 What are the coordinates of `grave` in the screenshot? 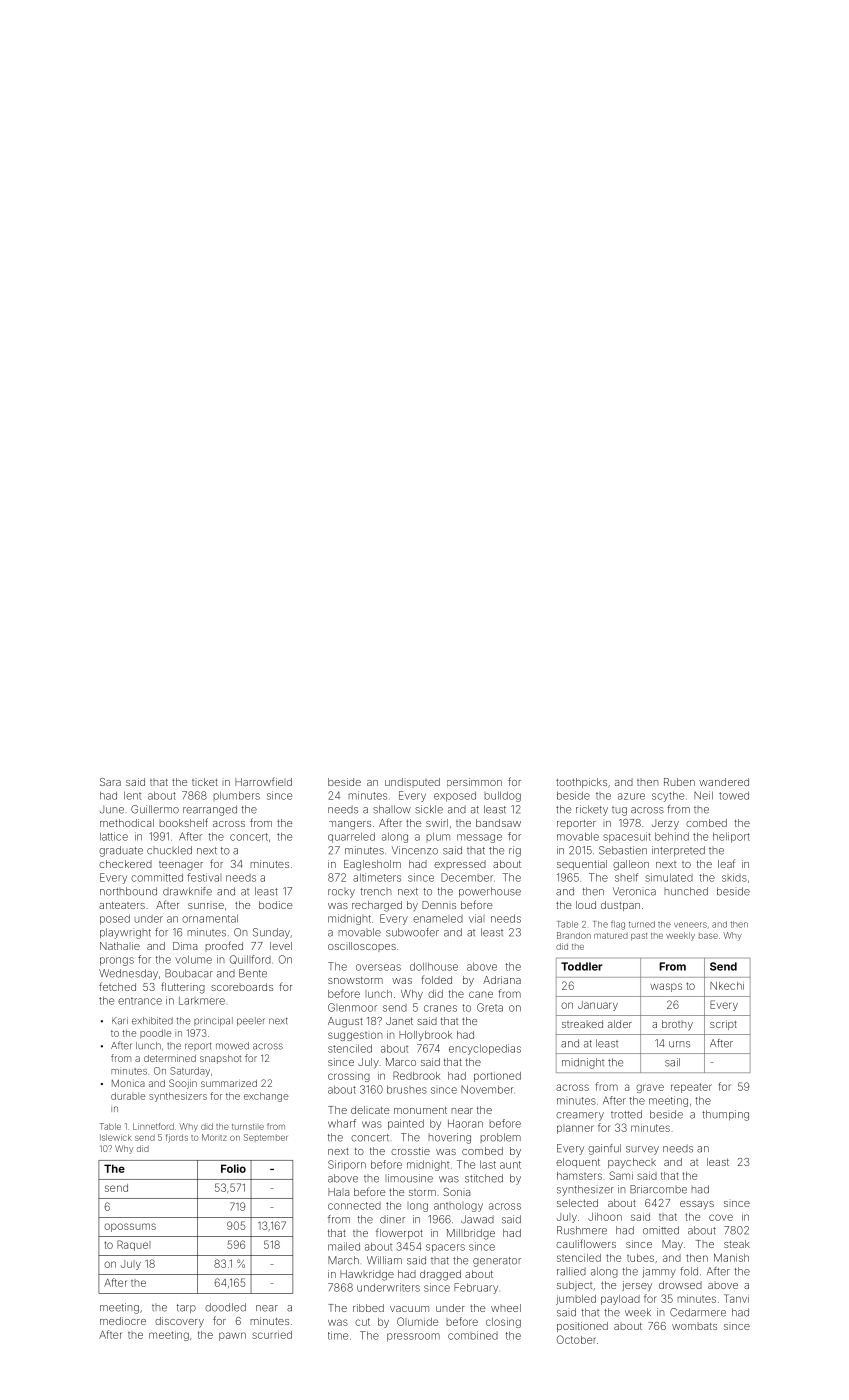 It's located at (650, 1088).
